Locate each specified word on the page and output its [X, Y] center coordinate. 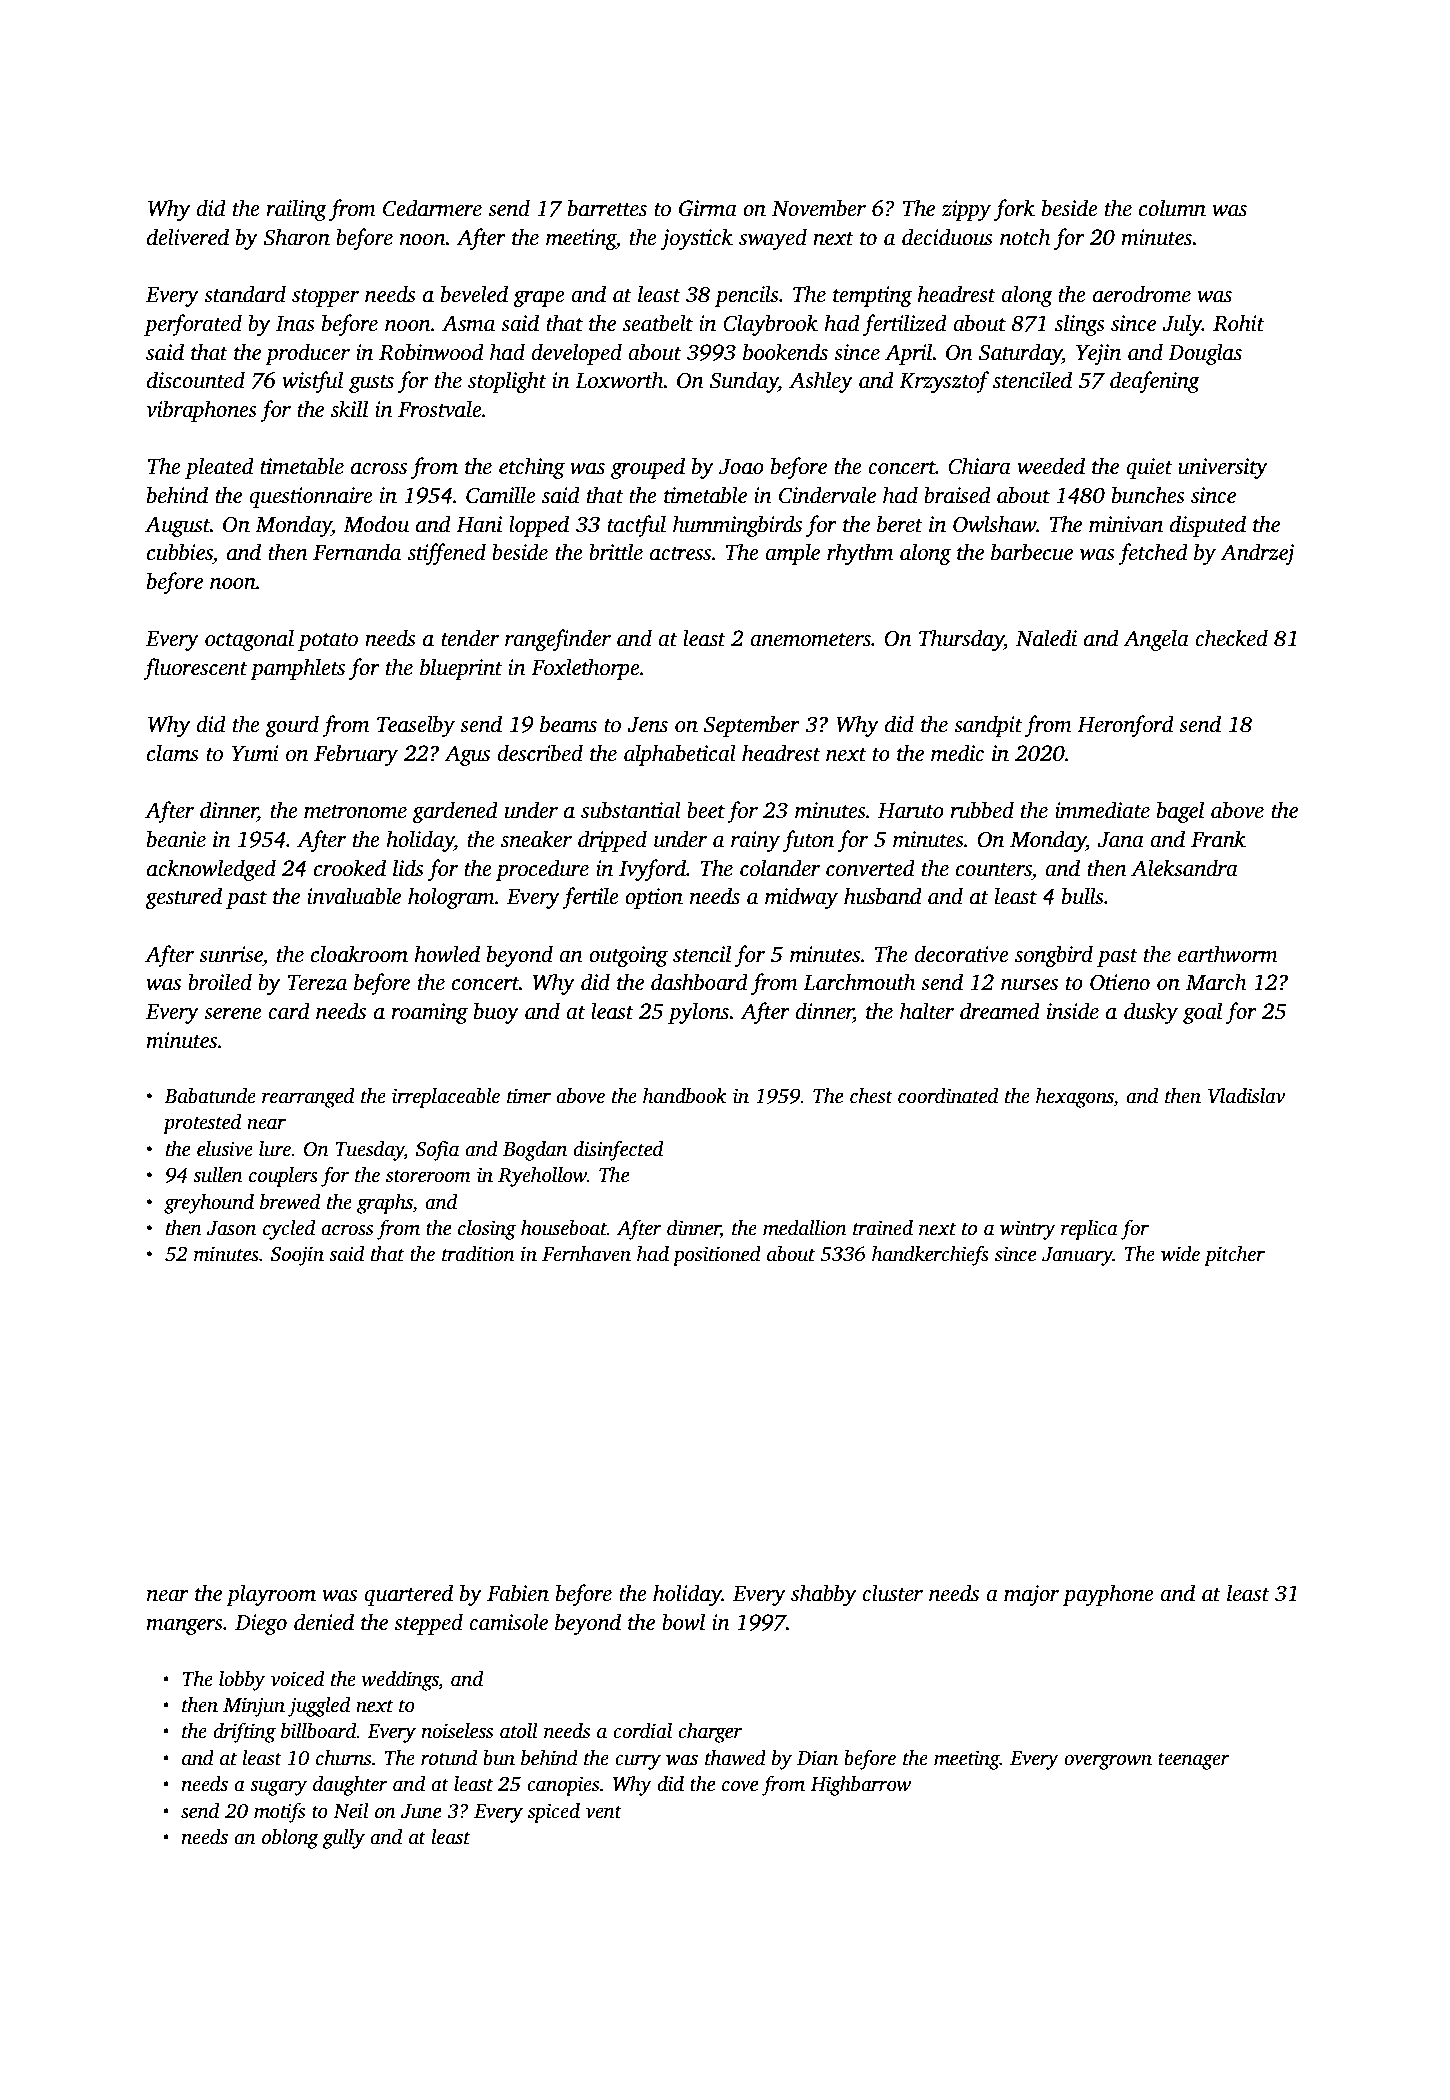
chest [871, 1096]
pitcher [1234, 1256]
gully [343, 1839]
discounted [196, 380]
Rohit [1239, 323]
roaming [430, 1013]
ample [792, 554]
